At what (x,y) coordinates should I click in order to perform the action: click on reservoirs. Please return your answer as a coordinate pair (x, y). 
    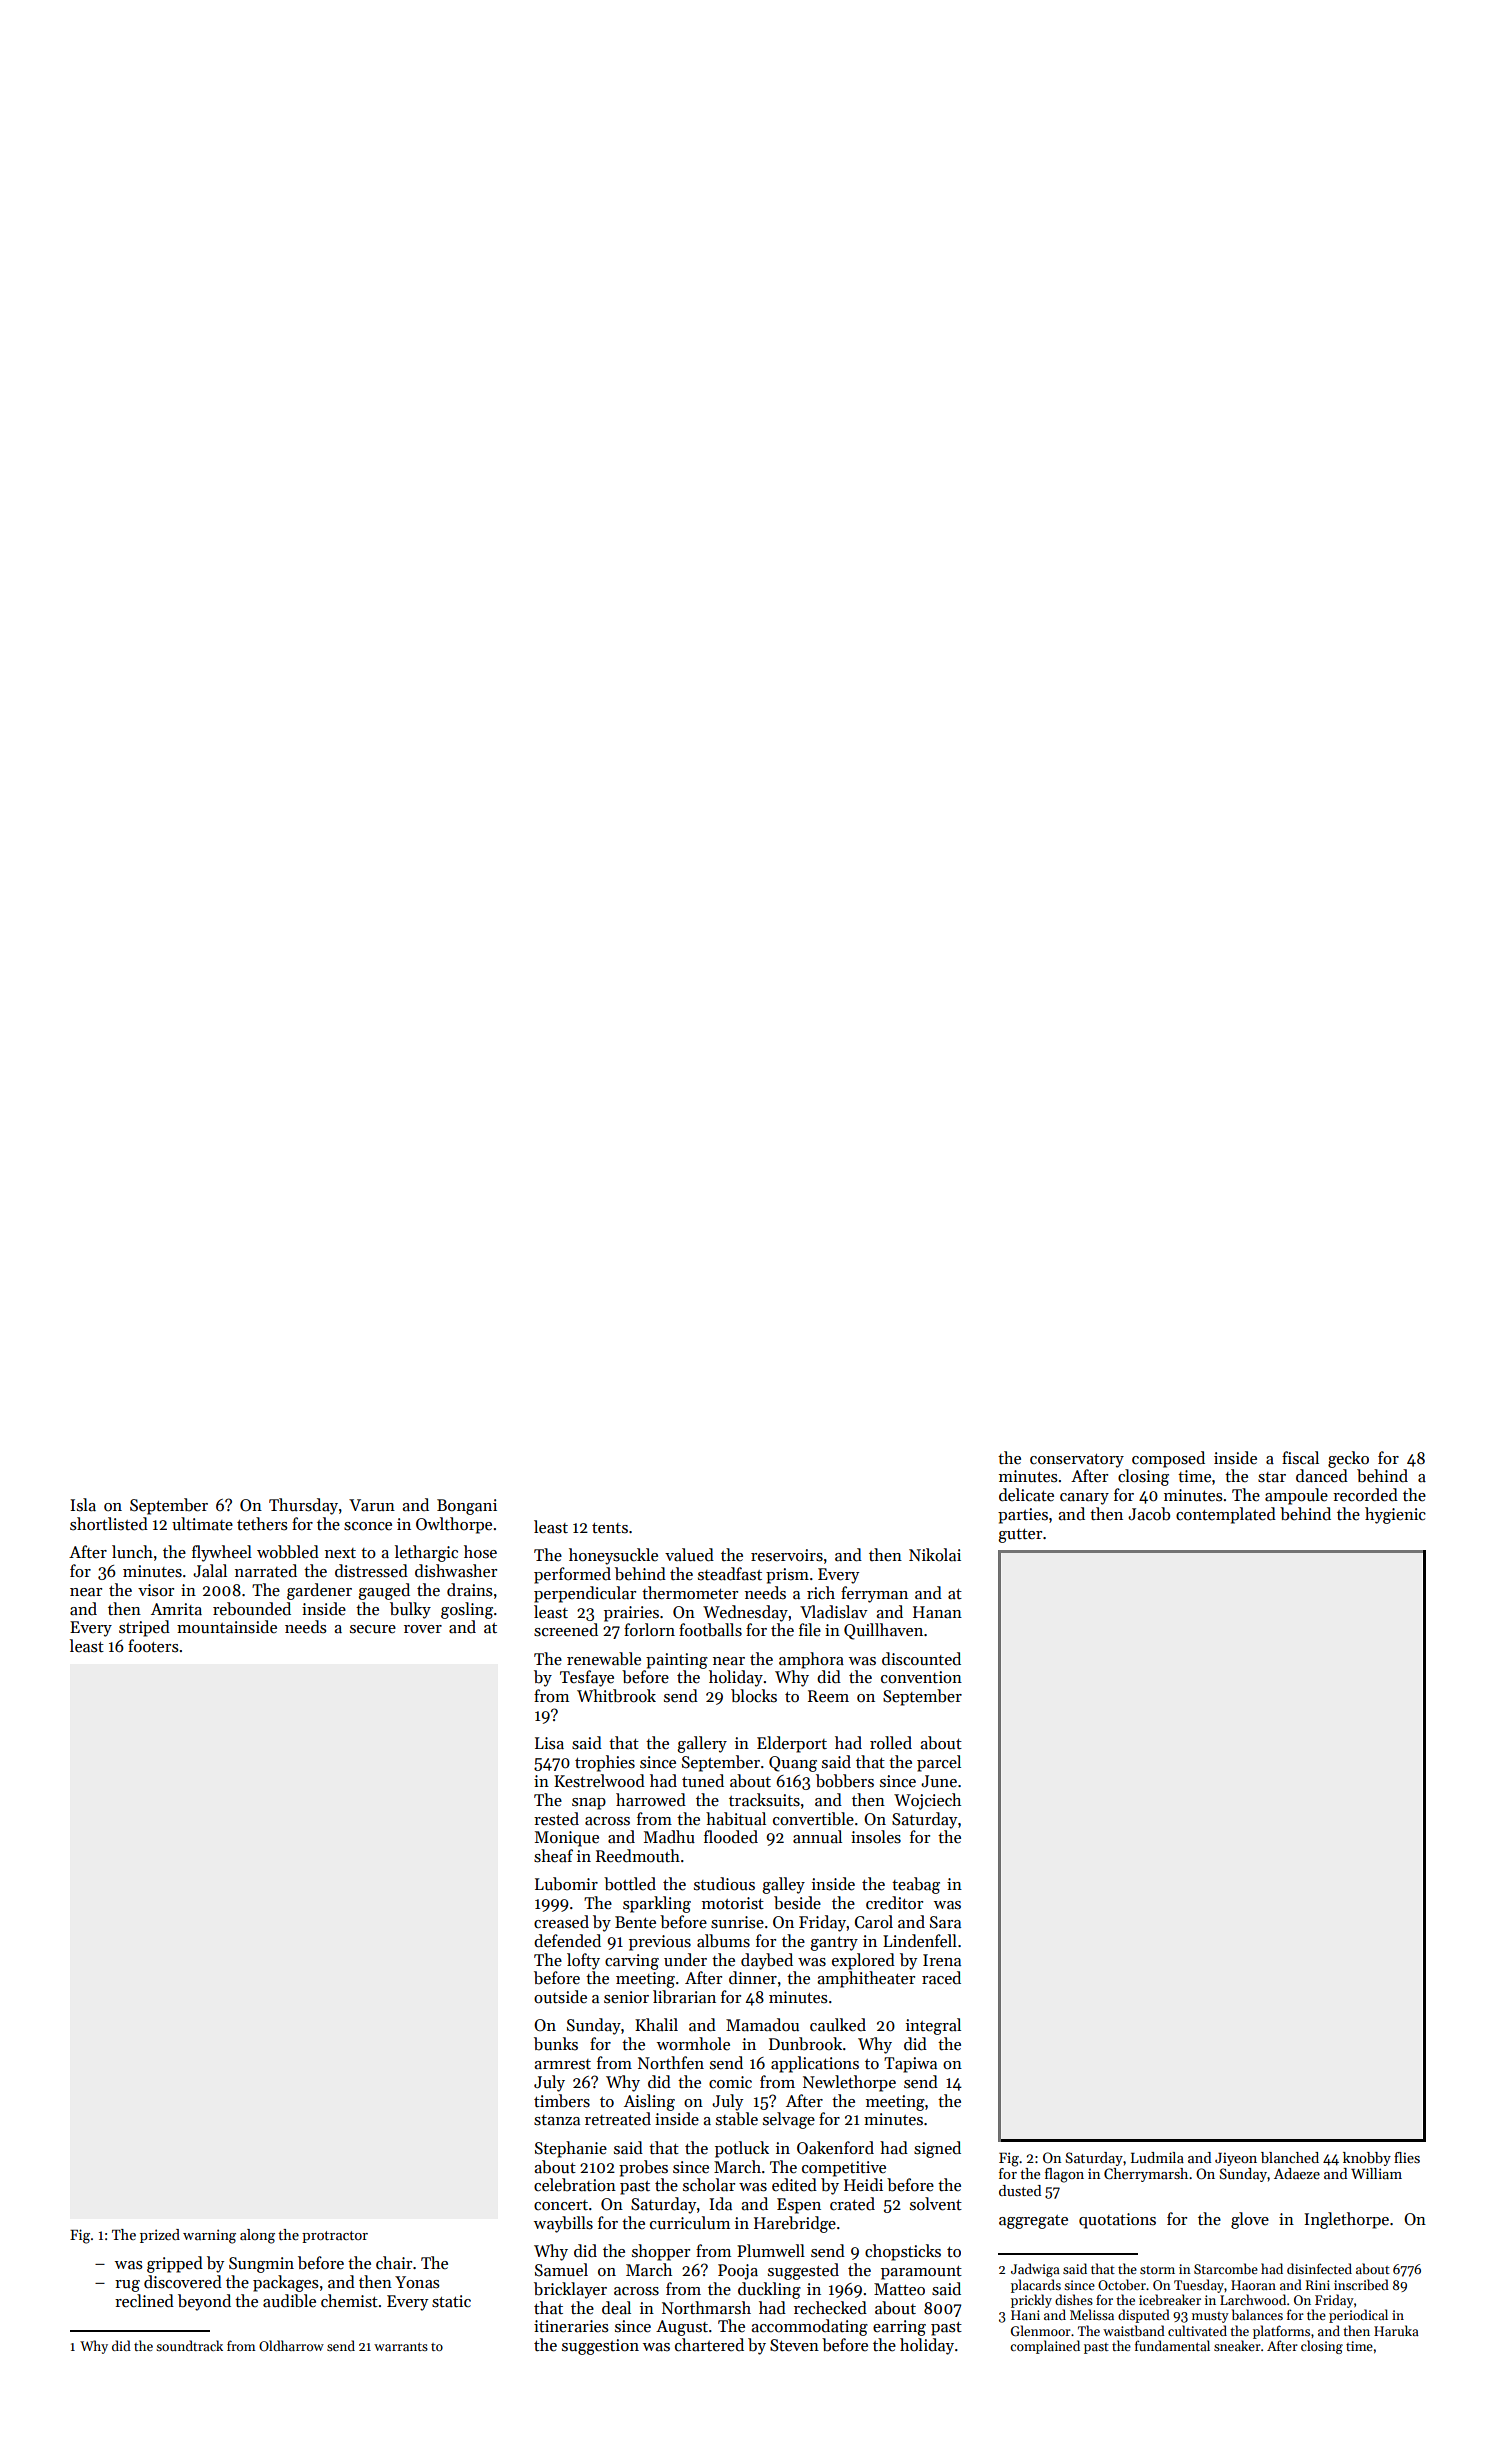
    Looking at the image, I should click on (787, 1555).
